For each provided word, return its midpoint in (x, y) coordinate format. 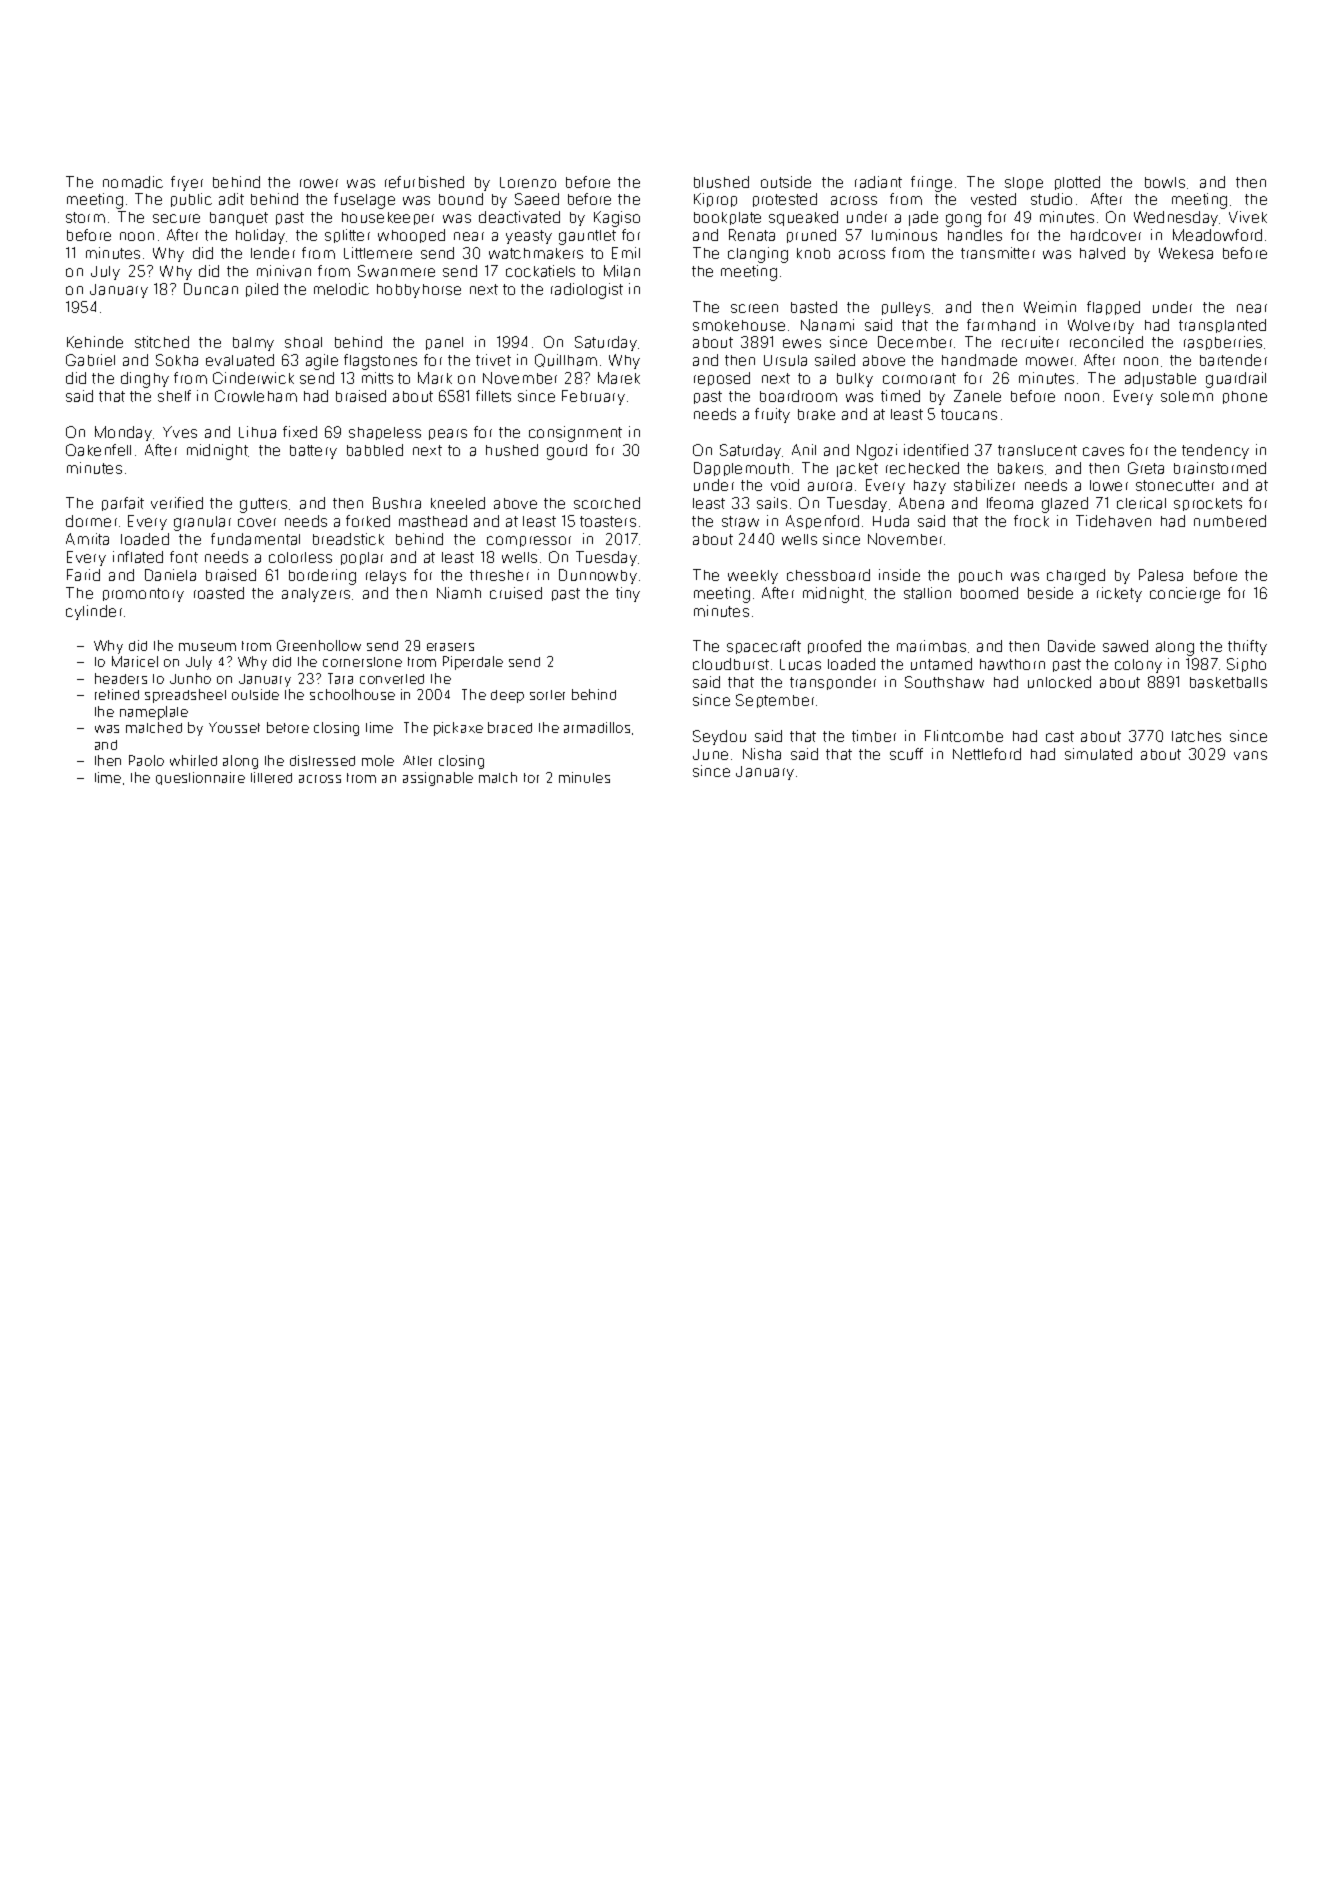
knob (813, 253)
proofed (834, 647)
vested (993, 199)
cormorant (919, 378)
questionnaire (200, 778)
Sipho (1246, 665)
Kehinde (95, 342)
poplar (362, 558)
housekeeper (388, 218)
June (710, 754)
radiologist (587, 291)
